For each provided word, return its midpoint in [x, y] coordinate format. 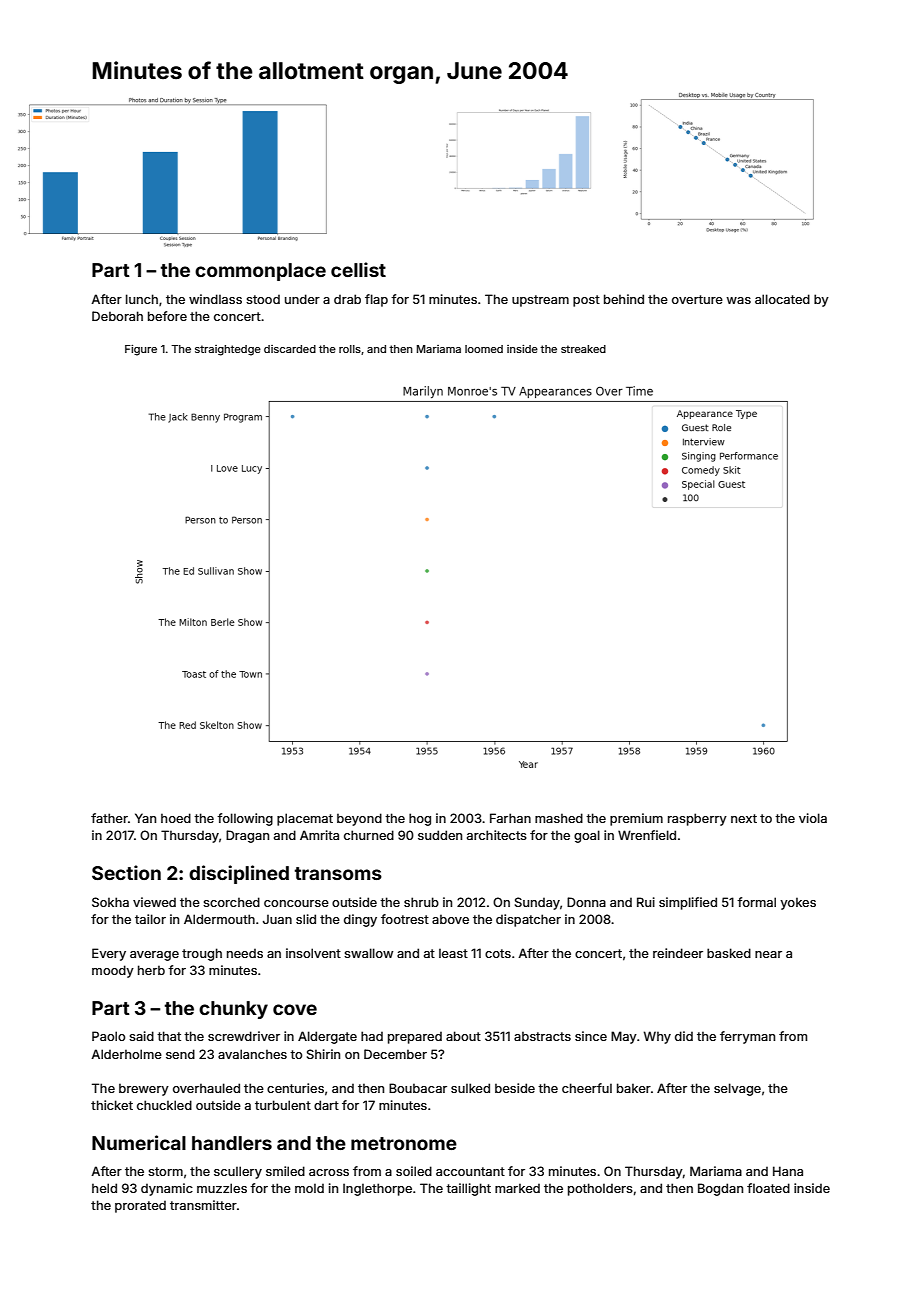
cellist [358, 269]
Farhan [510, 818]
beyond [359, 819]
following [245, 819]
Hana [788, 1171]
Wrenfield [647, 835]
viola [813, 818]
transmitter [203, 1205]
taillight [468, 1189]
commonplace [260, 272]
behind [624, 299]
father [109, 818]
